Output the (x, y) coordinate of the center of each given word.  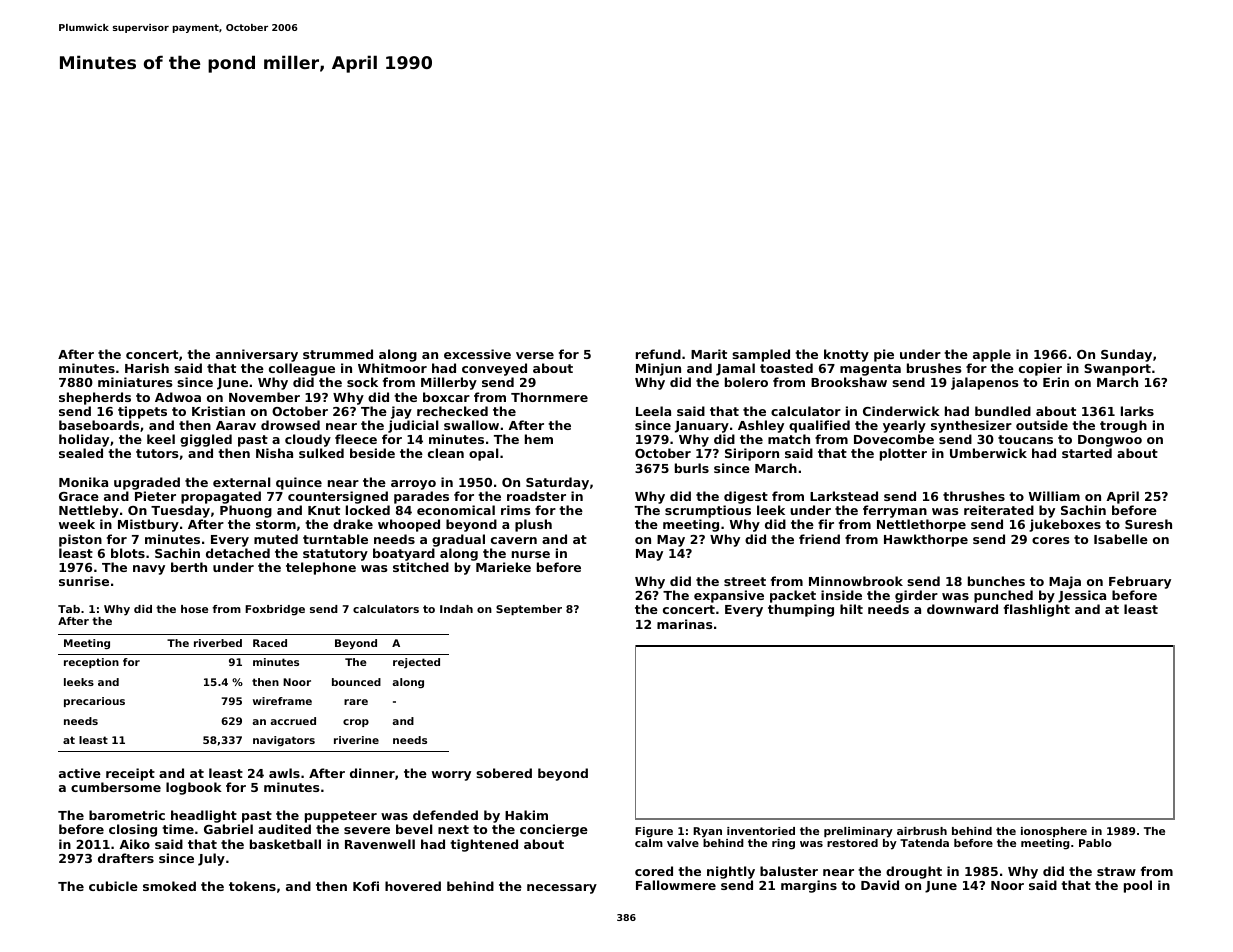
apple (992, 355)
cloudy (308, 440)
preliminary (858, 832)
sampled (761, 355)
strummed (338, 354)
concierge (554, 830)
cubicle (113, 886)
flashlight (1037, 610)
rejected (416, 663)
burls (692, 468)
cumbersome (116, 787)
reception (91, 663)
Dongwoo (1110, 441)
